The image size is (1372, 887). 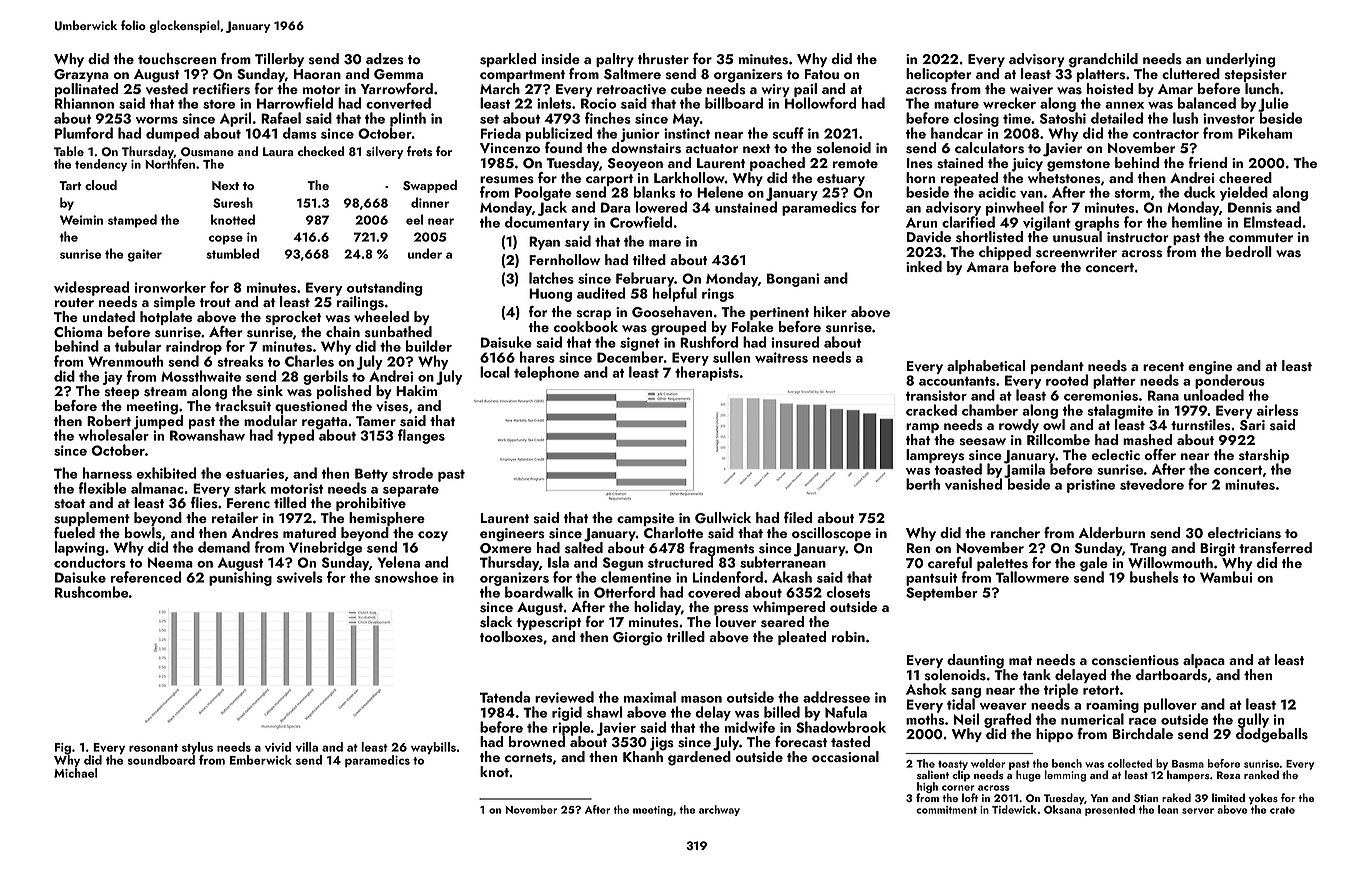 I want to click on recent, so click(x=1163, y=366).
